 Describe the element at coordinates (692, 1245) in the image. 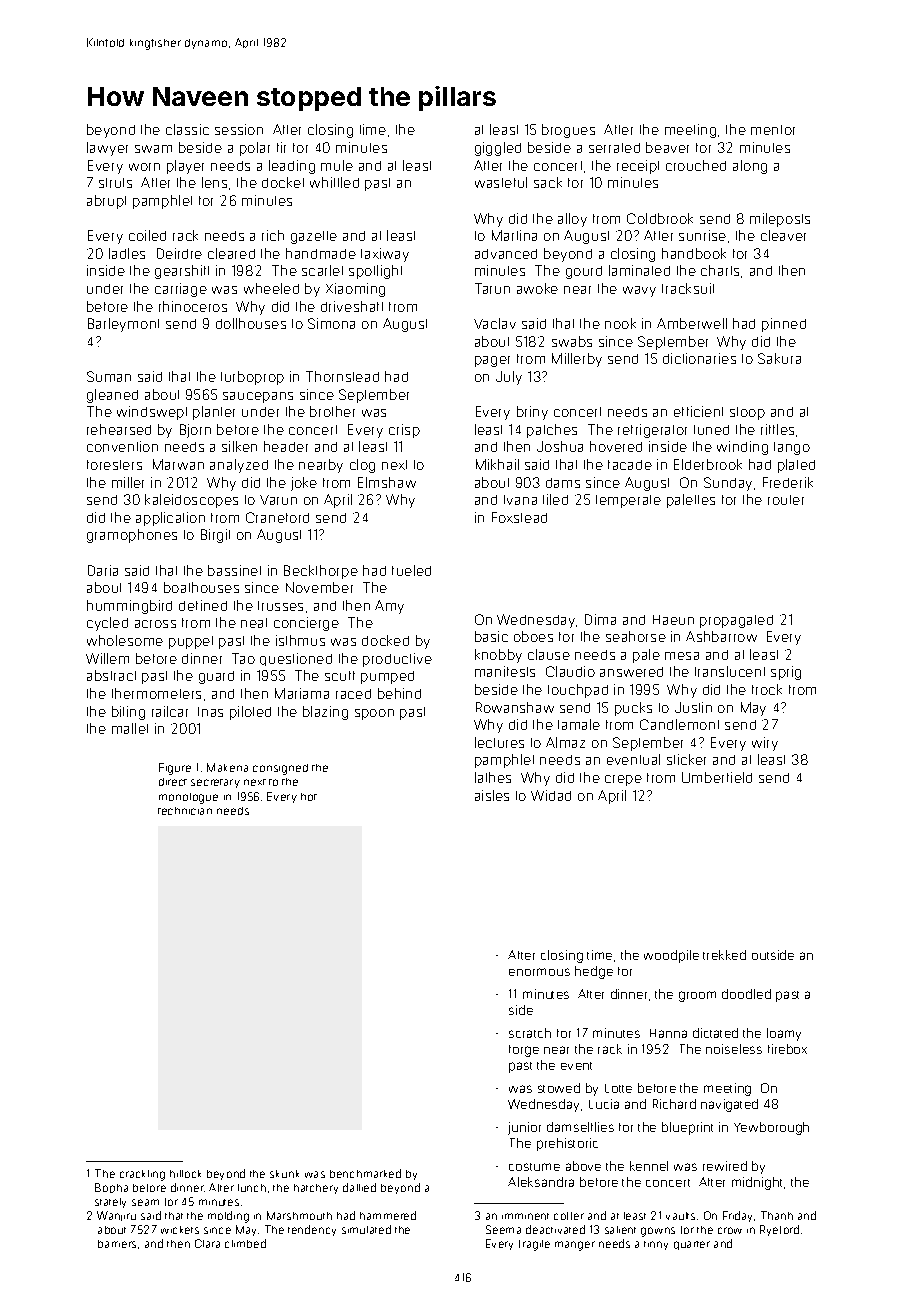

I see `quarter` at that location.
